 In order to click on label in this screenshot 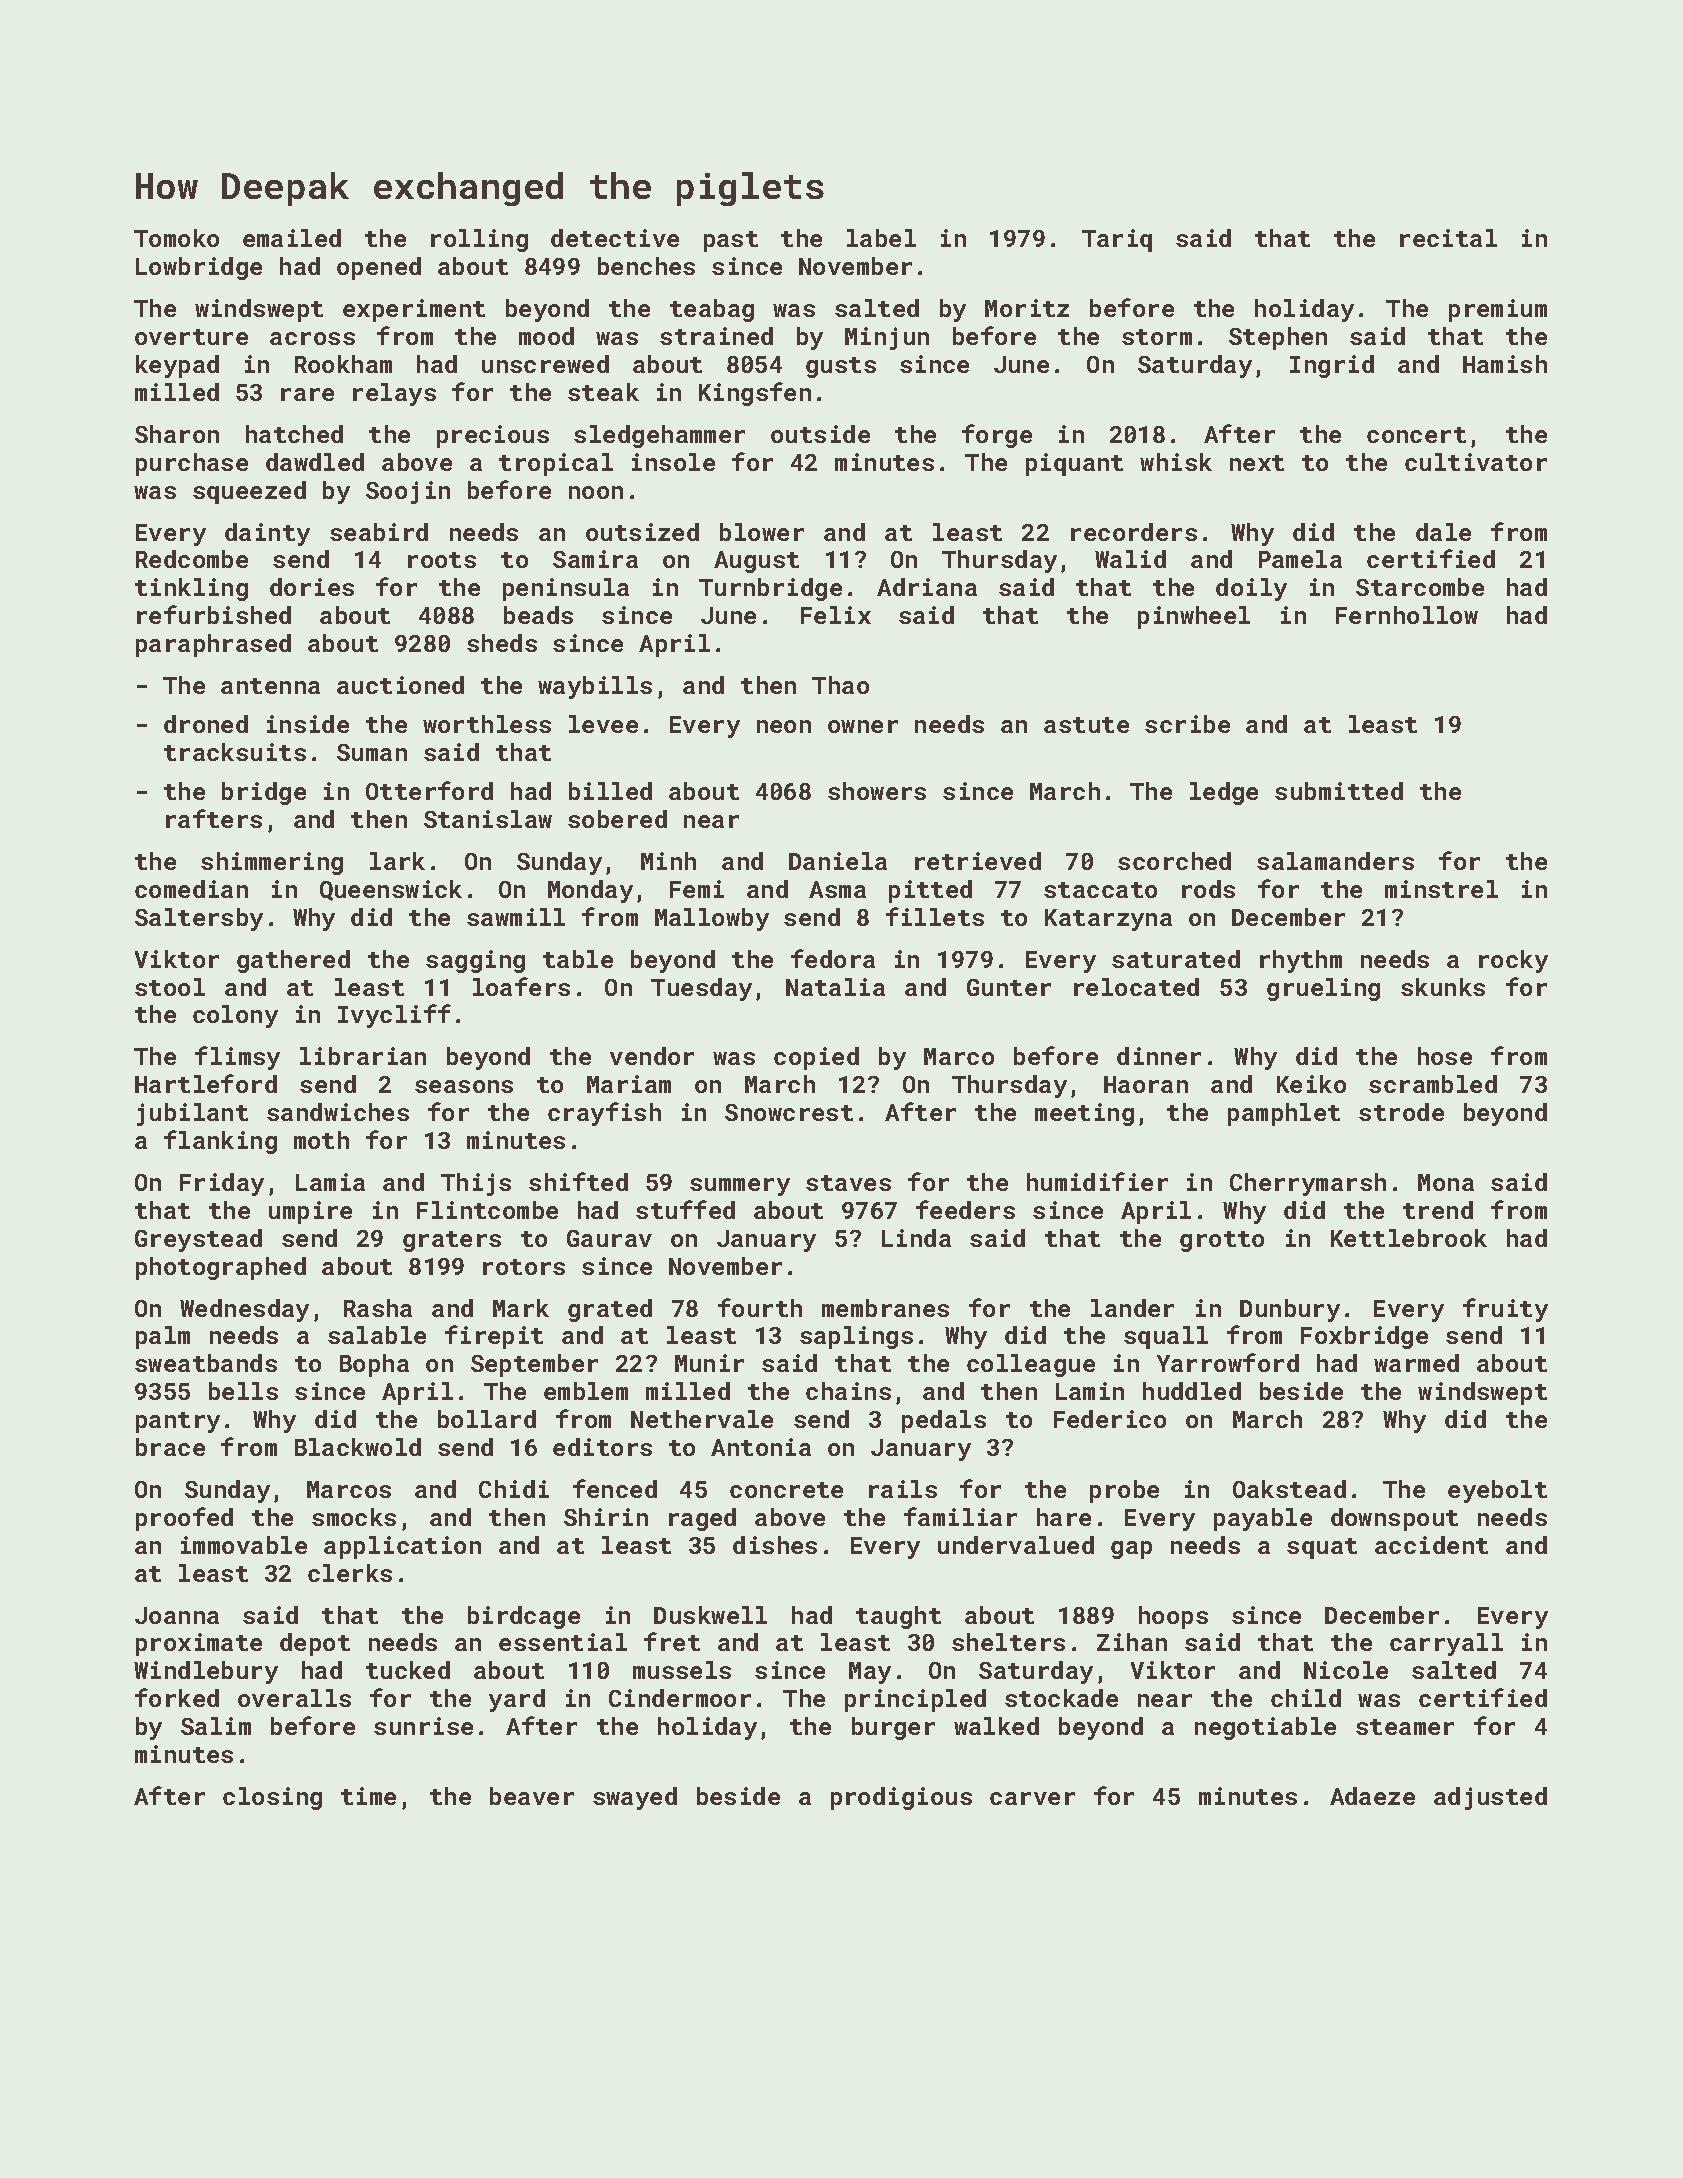, I will do `click(881, 238)`.
